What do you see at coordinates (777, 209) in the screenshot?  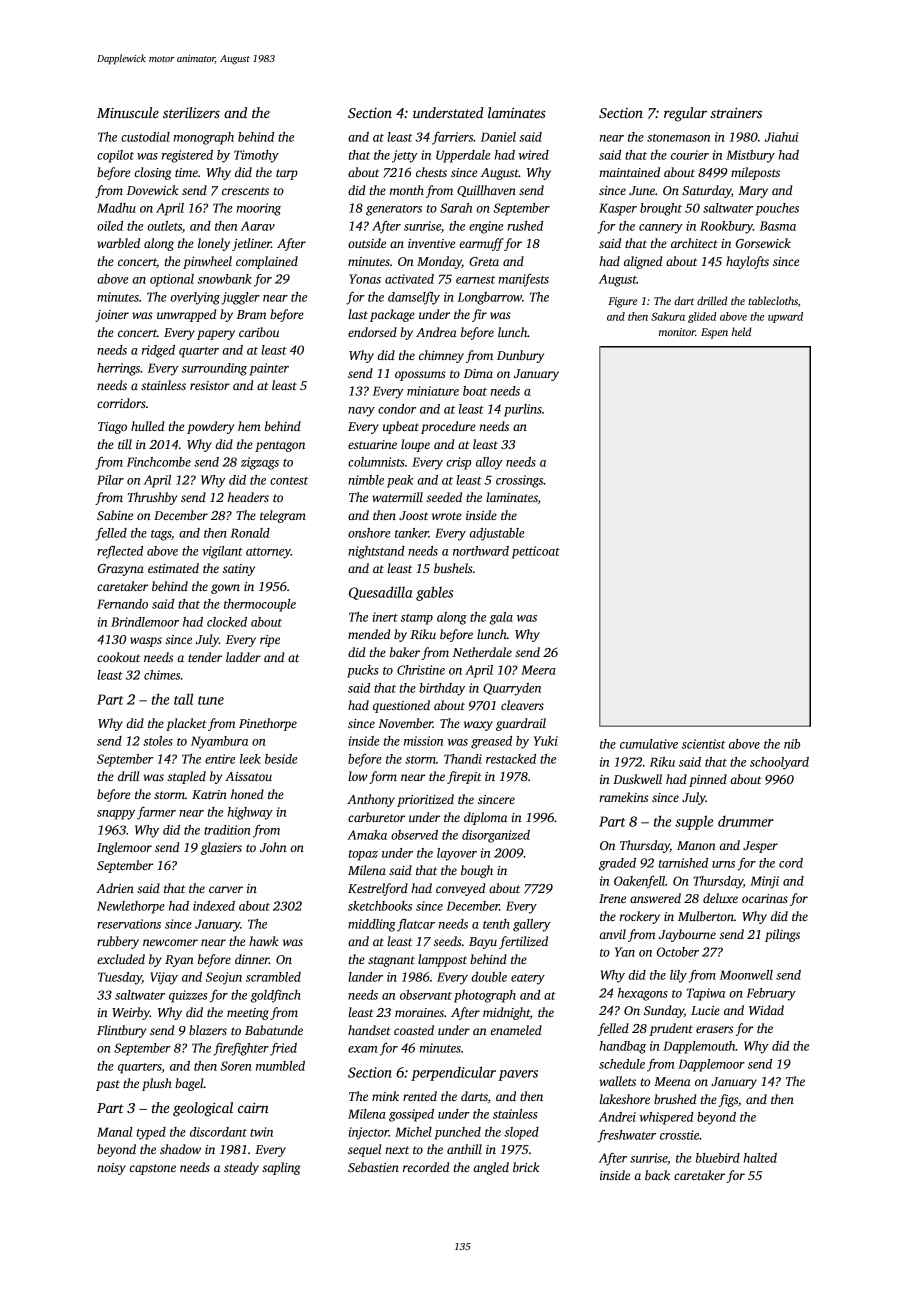 I see `pouches` at bounding box center [777, 209].
